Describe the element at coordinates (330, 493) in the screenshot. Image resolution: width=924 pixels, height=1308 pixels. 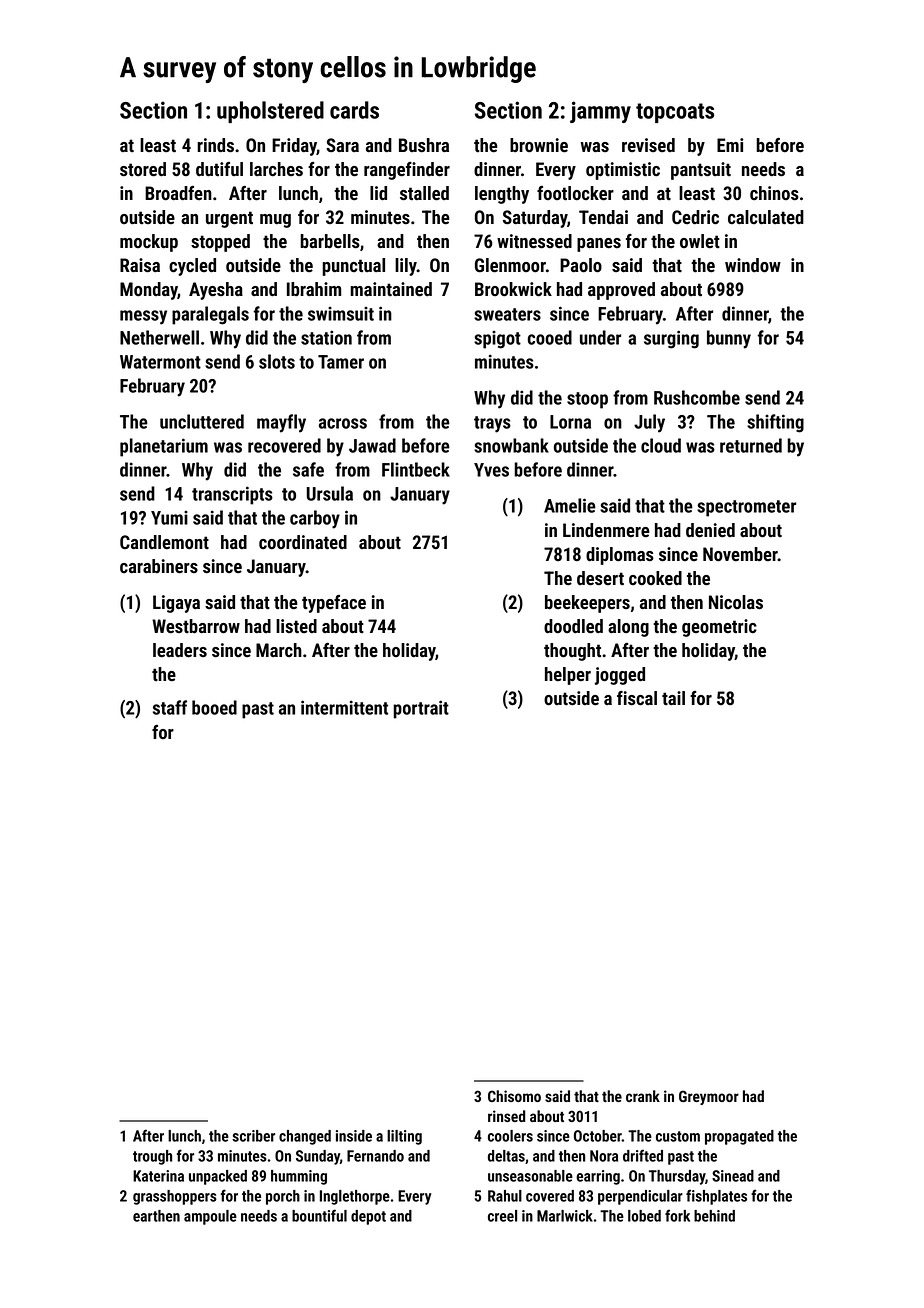
I see `Ursula` at that location.
